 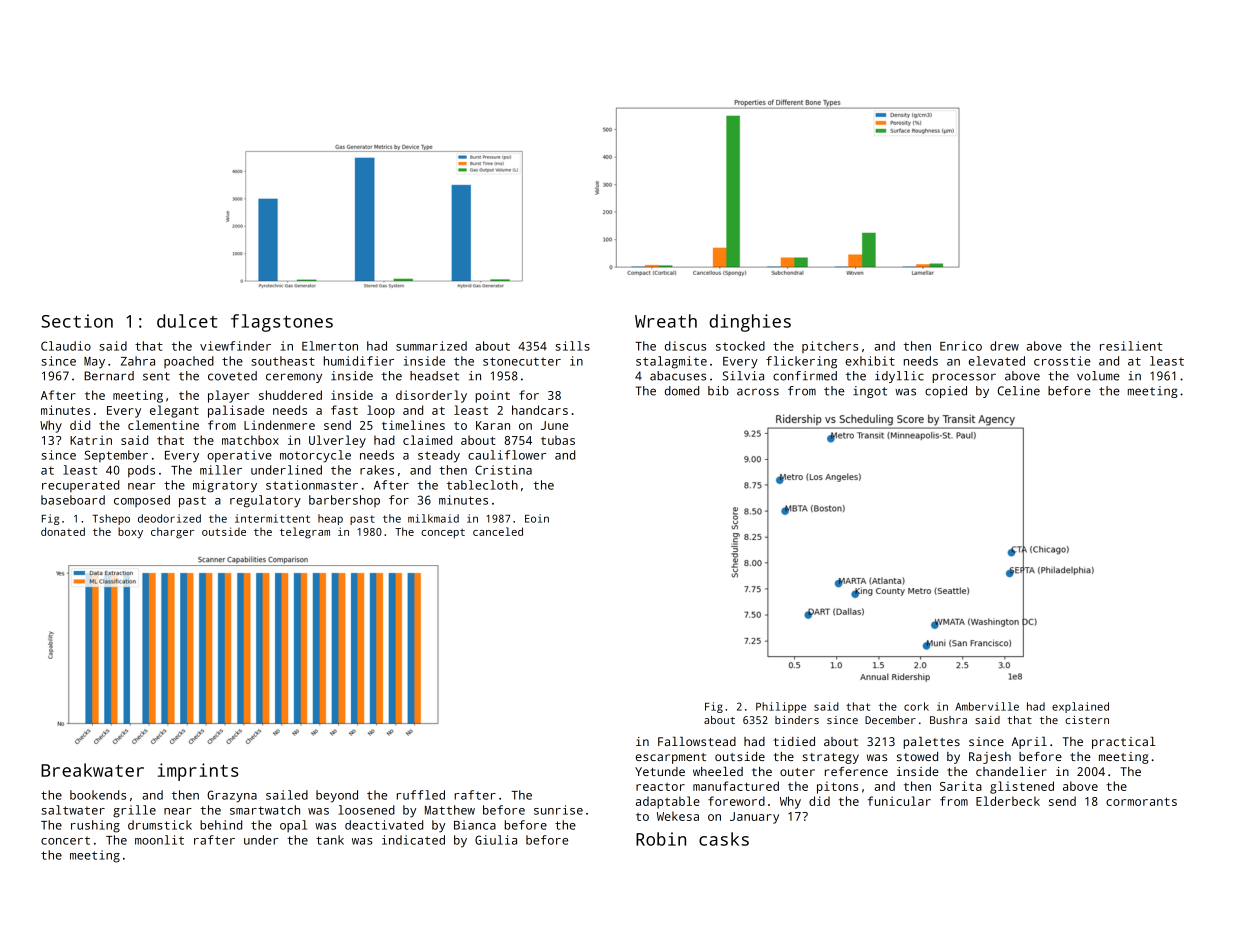 What do you see at coordinates (750, 323) in the document?
I see `dinghies` at bounding box center [750, 323].
